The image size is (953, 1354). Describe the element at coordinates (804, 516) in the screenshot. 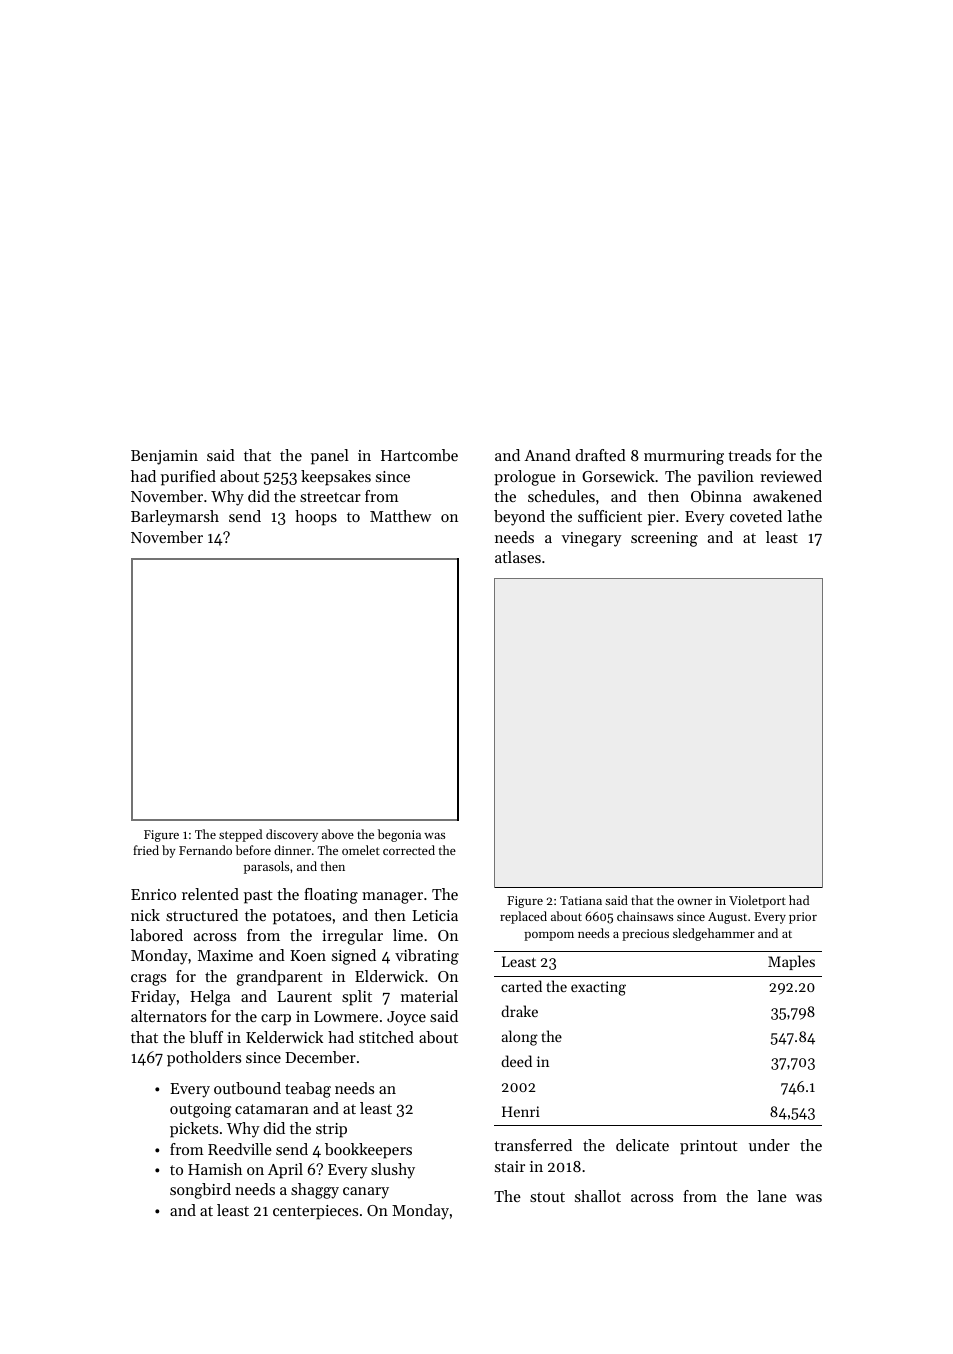

I see `lathe` at that location.
